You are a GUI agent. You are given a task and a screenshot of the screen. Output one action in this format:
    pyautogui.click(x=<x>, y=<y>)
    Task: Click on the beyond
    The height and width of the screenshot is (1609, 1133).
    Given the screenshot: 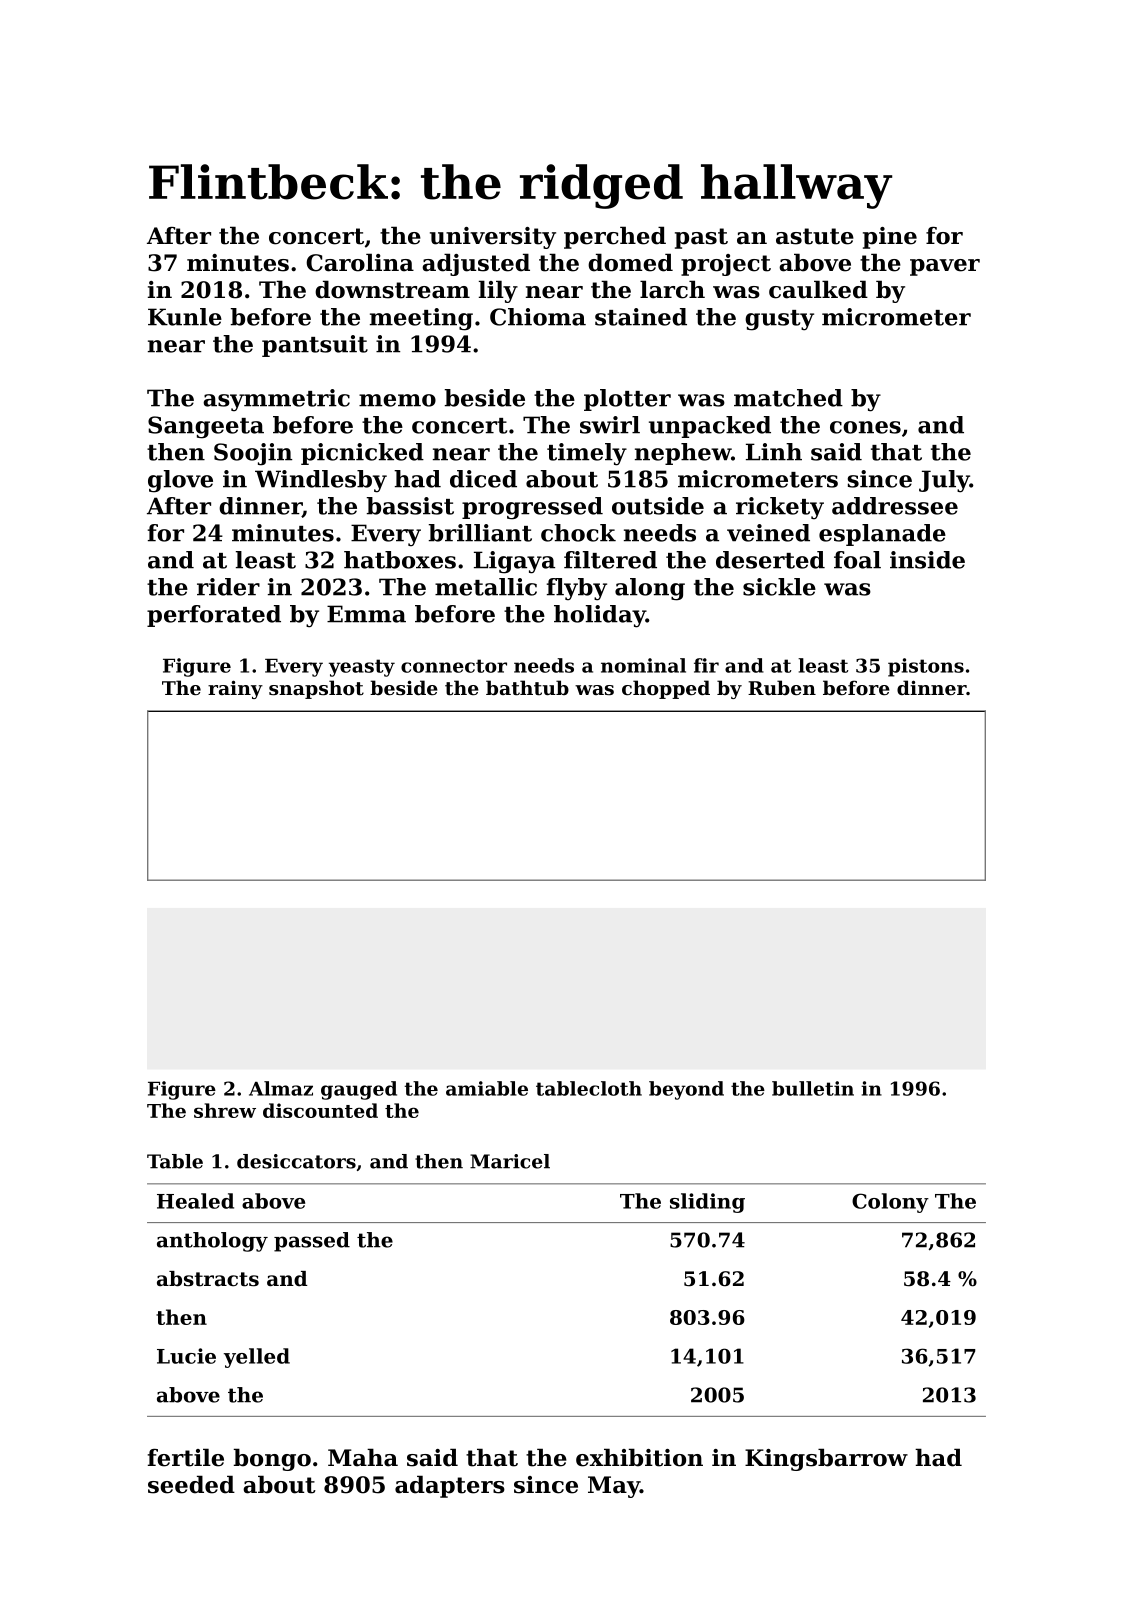 What is the action you would take?
    pyautogui.click(x=686, y=1090)
